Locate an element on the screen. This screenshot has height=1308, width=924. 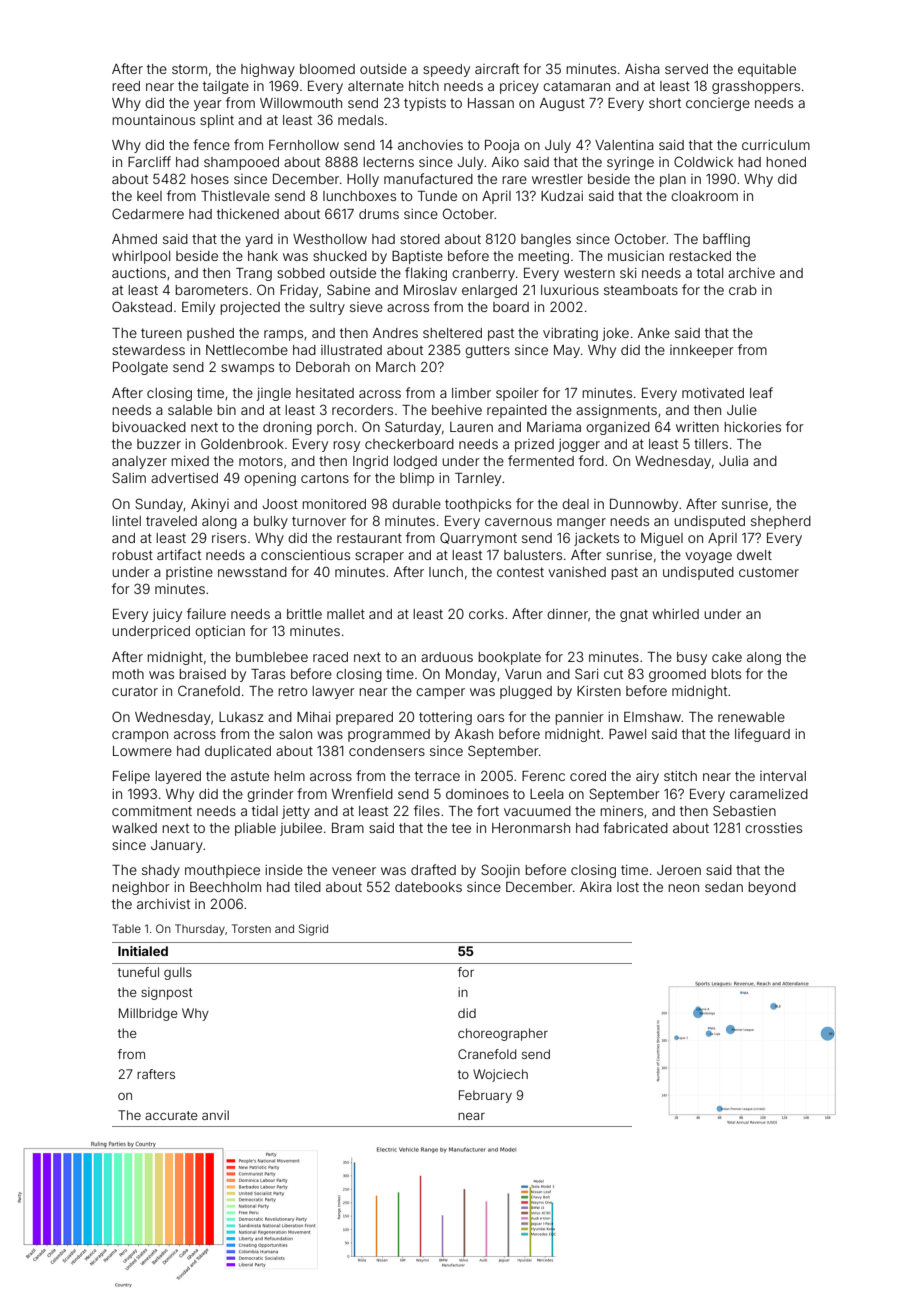
honed is located at coordinates (786, 162).
